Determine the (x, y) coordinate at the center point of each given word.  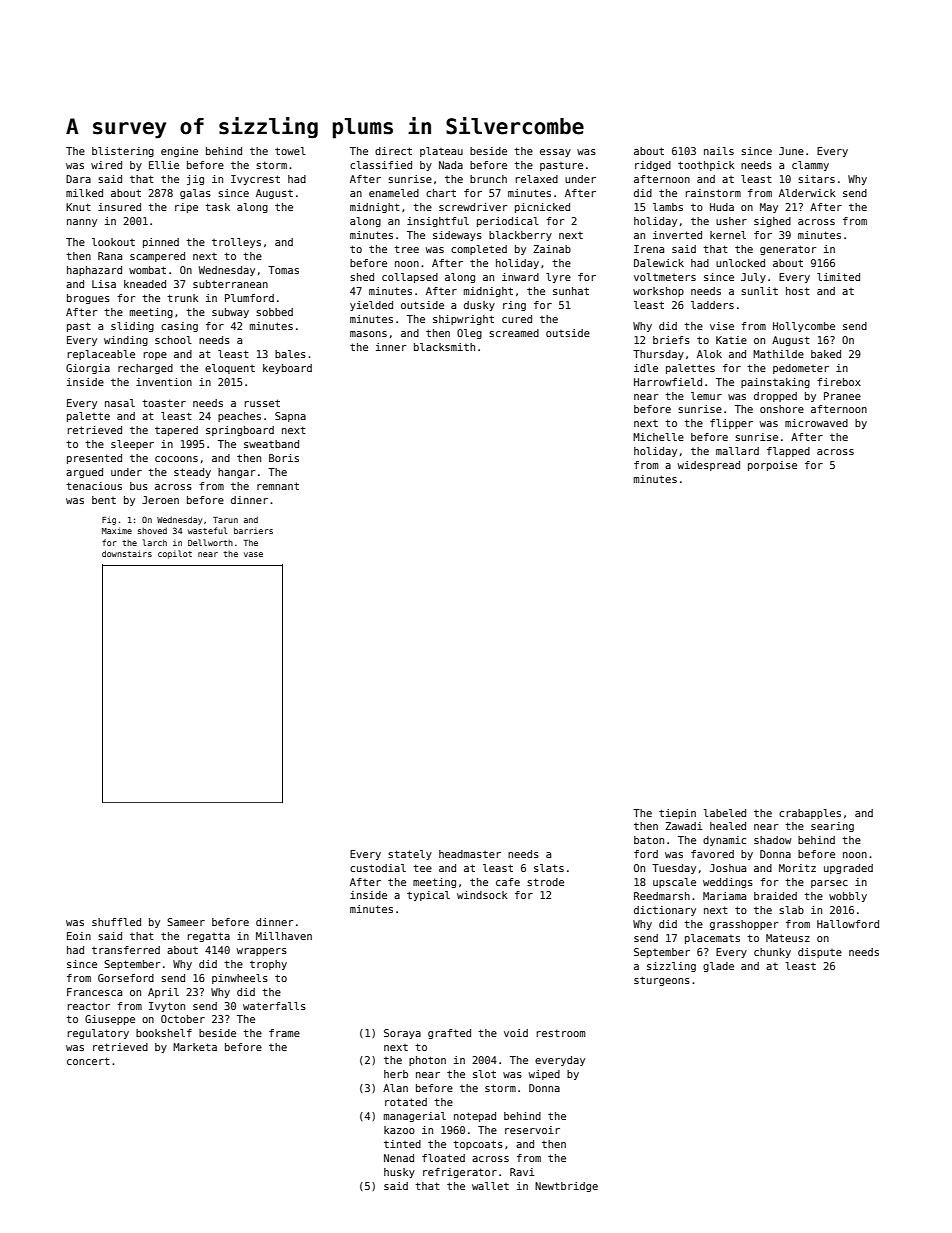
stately (410, 855)
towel (290, 151)
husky (399, 1173)
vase (253, 554)
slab (791, 910)
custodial (378, 868)
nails (719, 151)
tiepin (677, 814)
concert (88, 1061)
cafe (508, 882)
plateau (441, 152)
